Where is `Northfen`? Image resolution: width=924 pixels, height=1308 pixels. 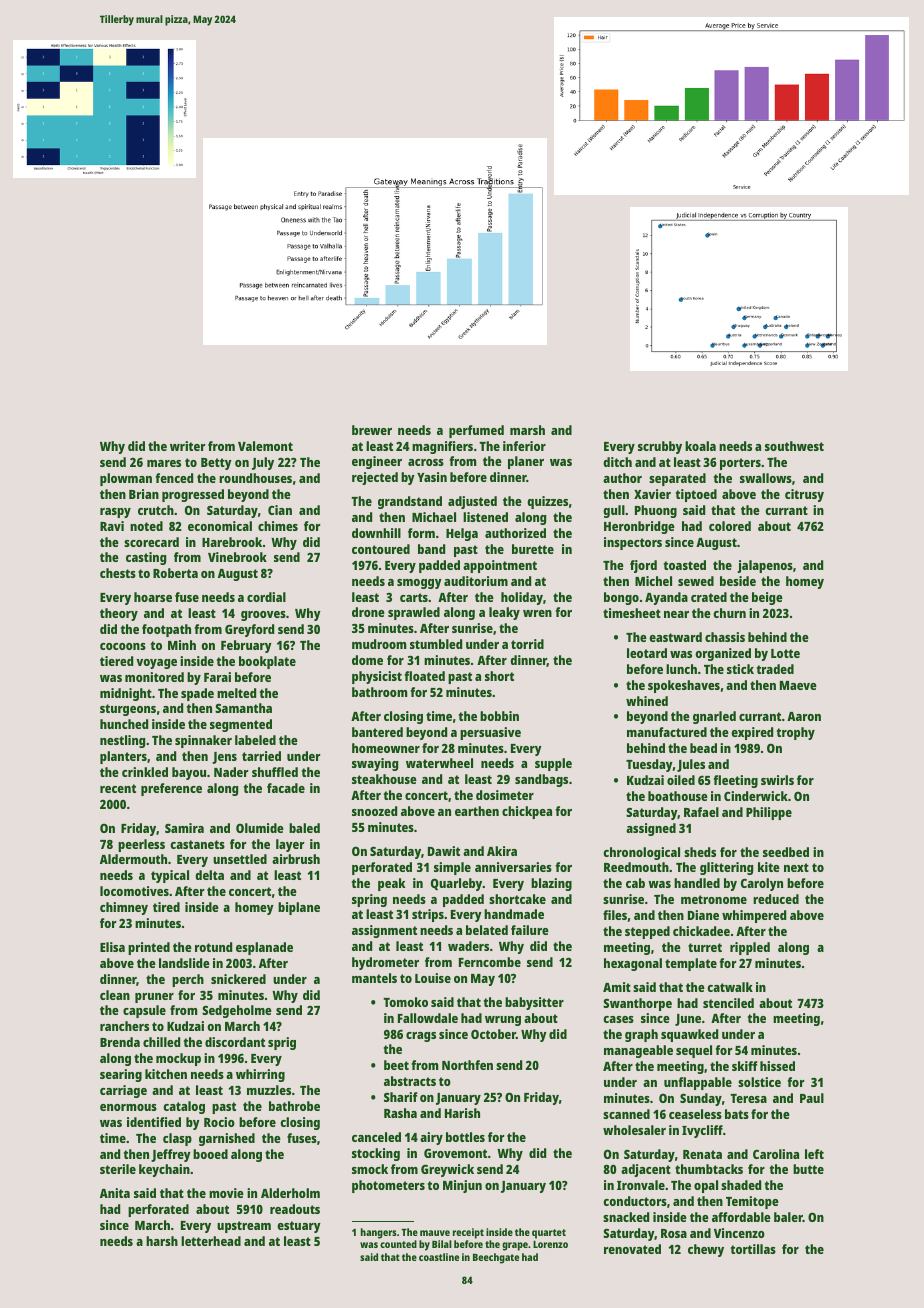
Northfen is located at coordinates (467, 1065).
